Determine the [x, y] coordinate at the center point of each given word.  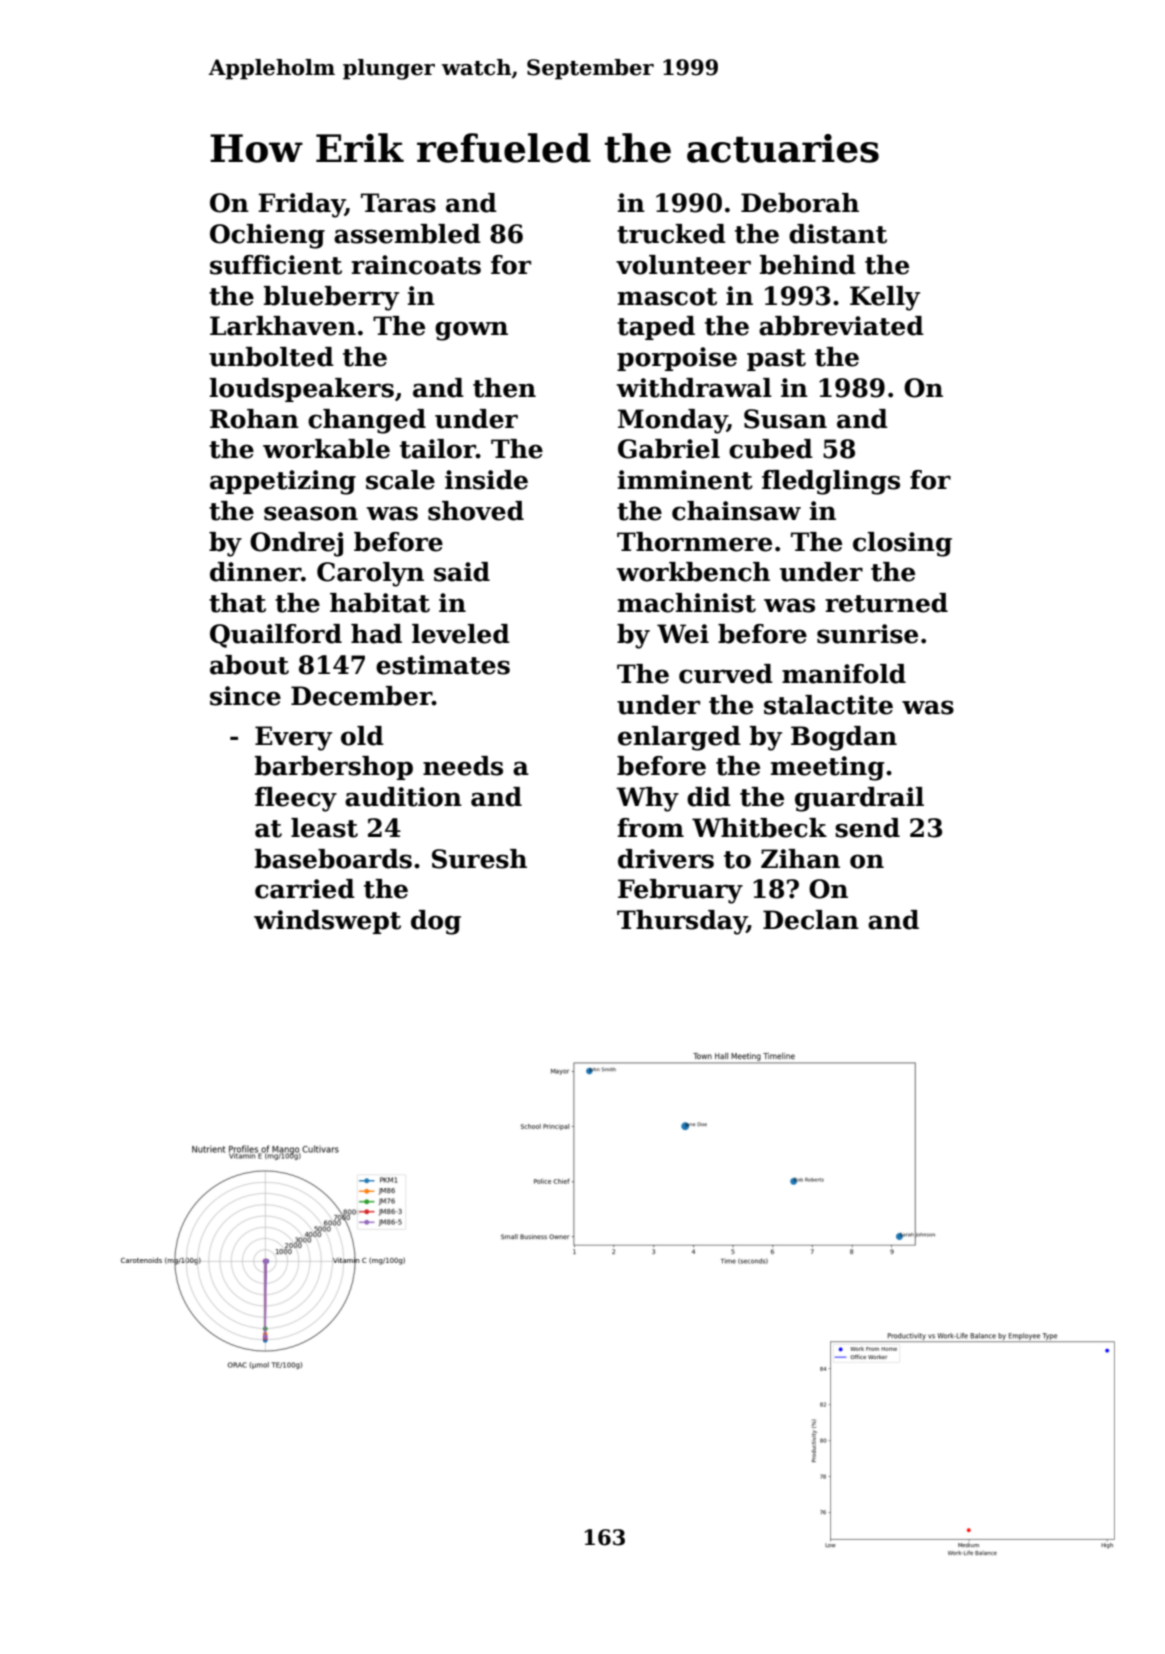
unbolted [271, 357]
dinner [255, 572]
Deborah [800, 203]
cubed [771, 449]
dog [436, 922]
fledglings [831, 482]
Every [293, 738]
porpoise [677, 359]
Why [647, 799]
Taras [398, 203]
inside [486, 480]
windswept [327, 922]
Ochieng [267, 236]
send [867, 828]
